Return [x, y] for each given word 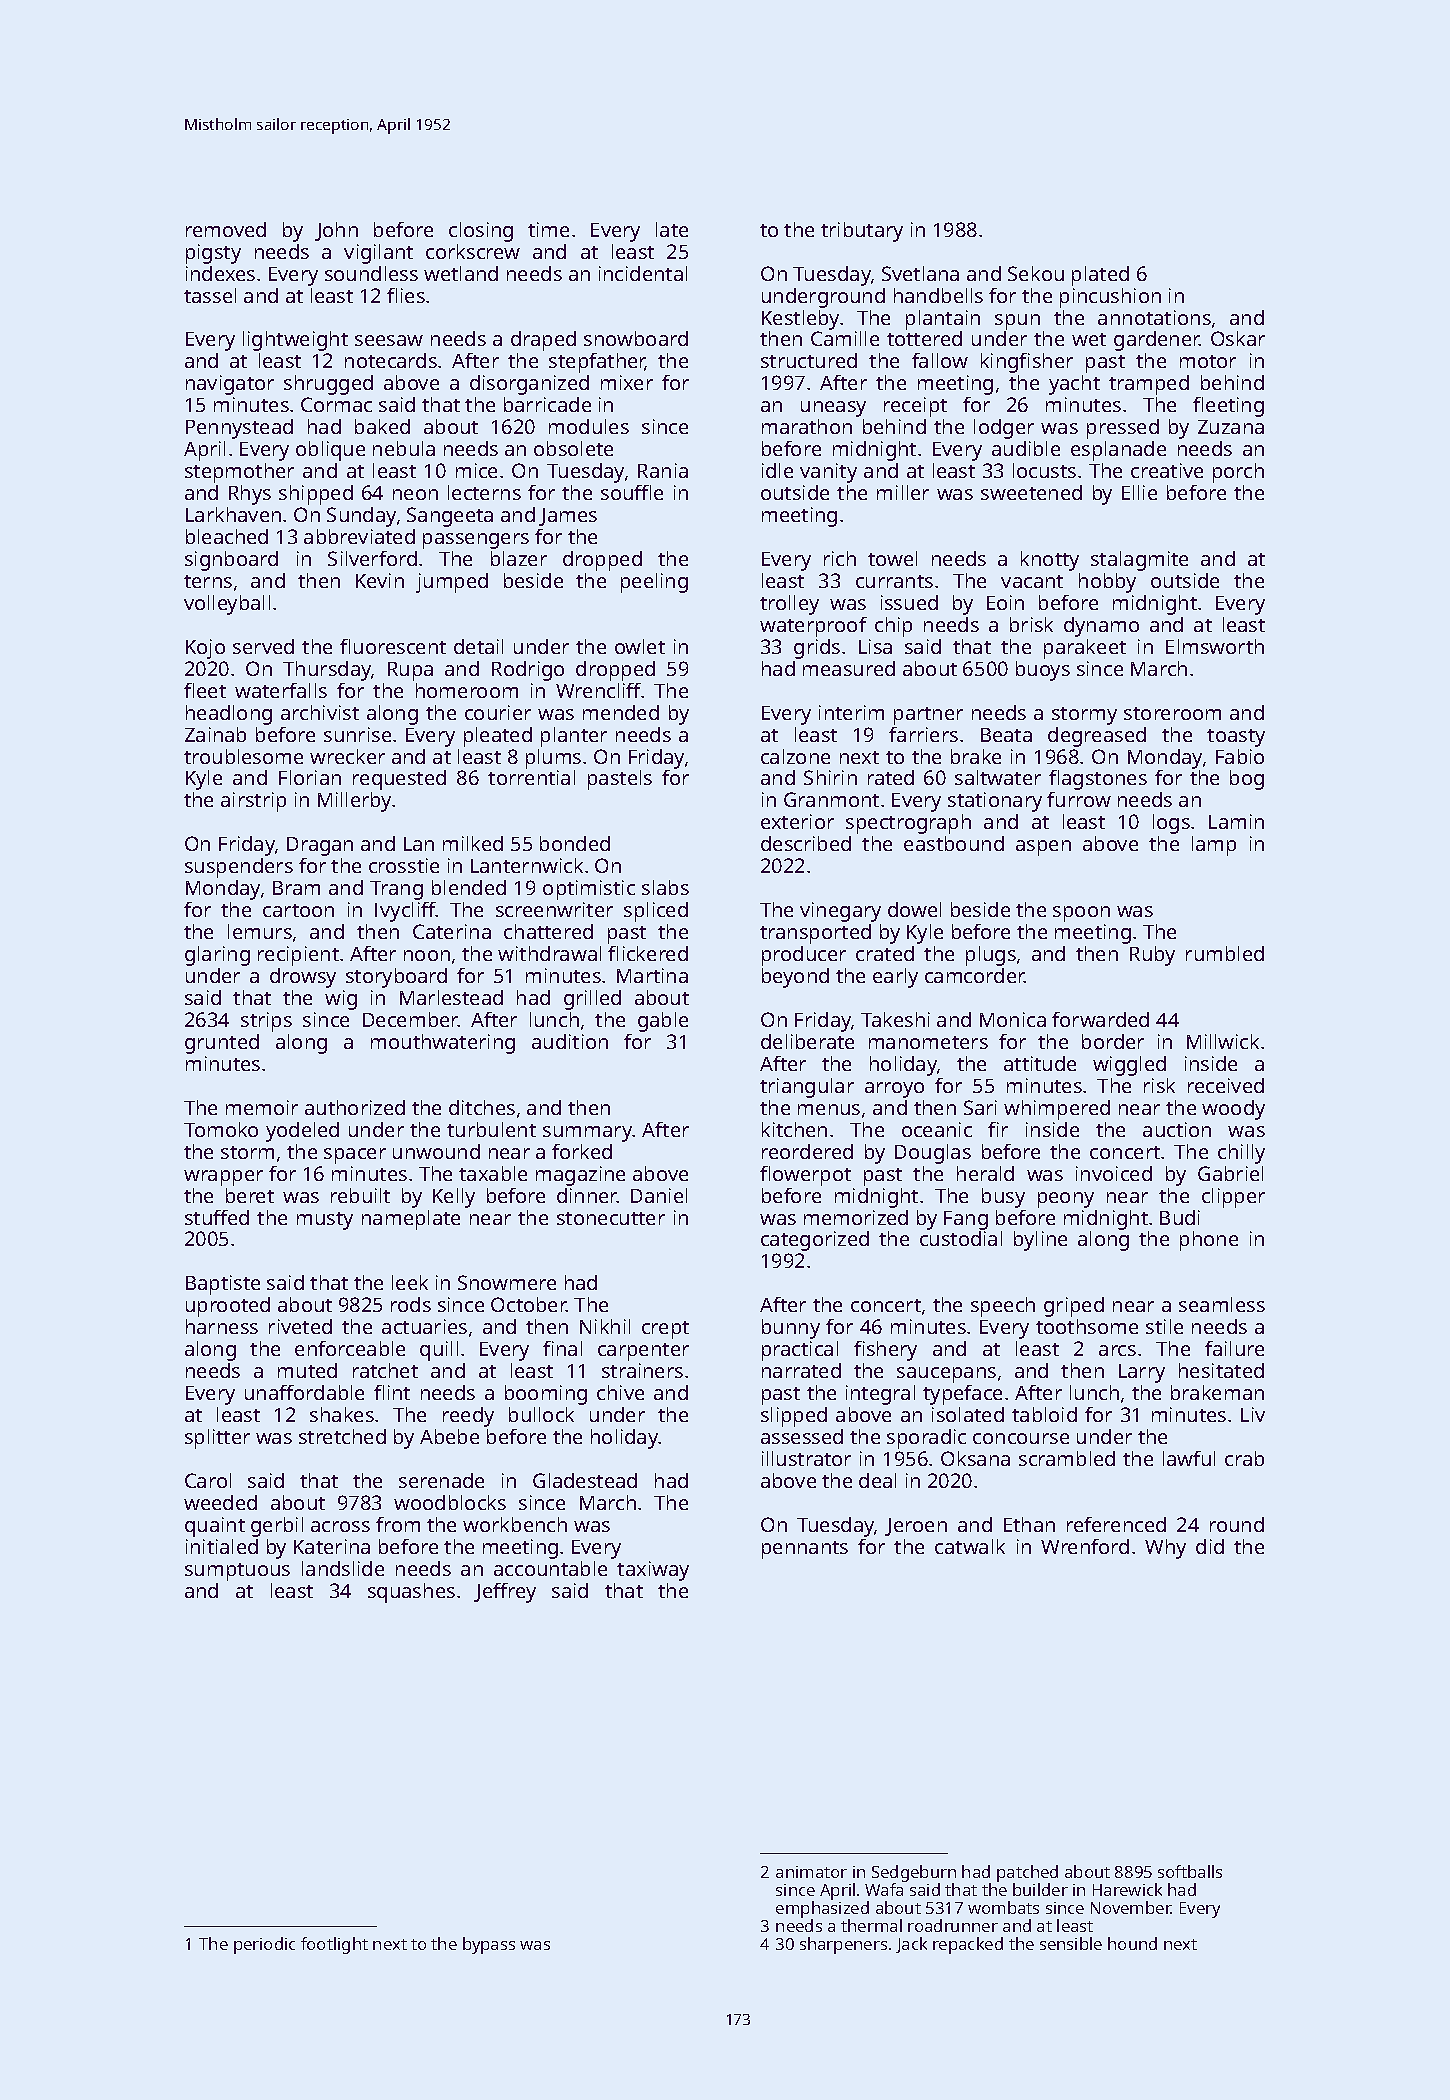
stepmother [239, 473]
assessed [802, 1436]
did [1210, 1546]
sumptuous [237, 1572]
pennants [805, 1550]
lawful [1189, 1458]
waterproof [813, 627]
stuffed [217, 1217]
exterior [797, 821]
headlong [229, 715]
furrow [1079, 799]
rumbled [1225, 953]
